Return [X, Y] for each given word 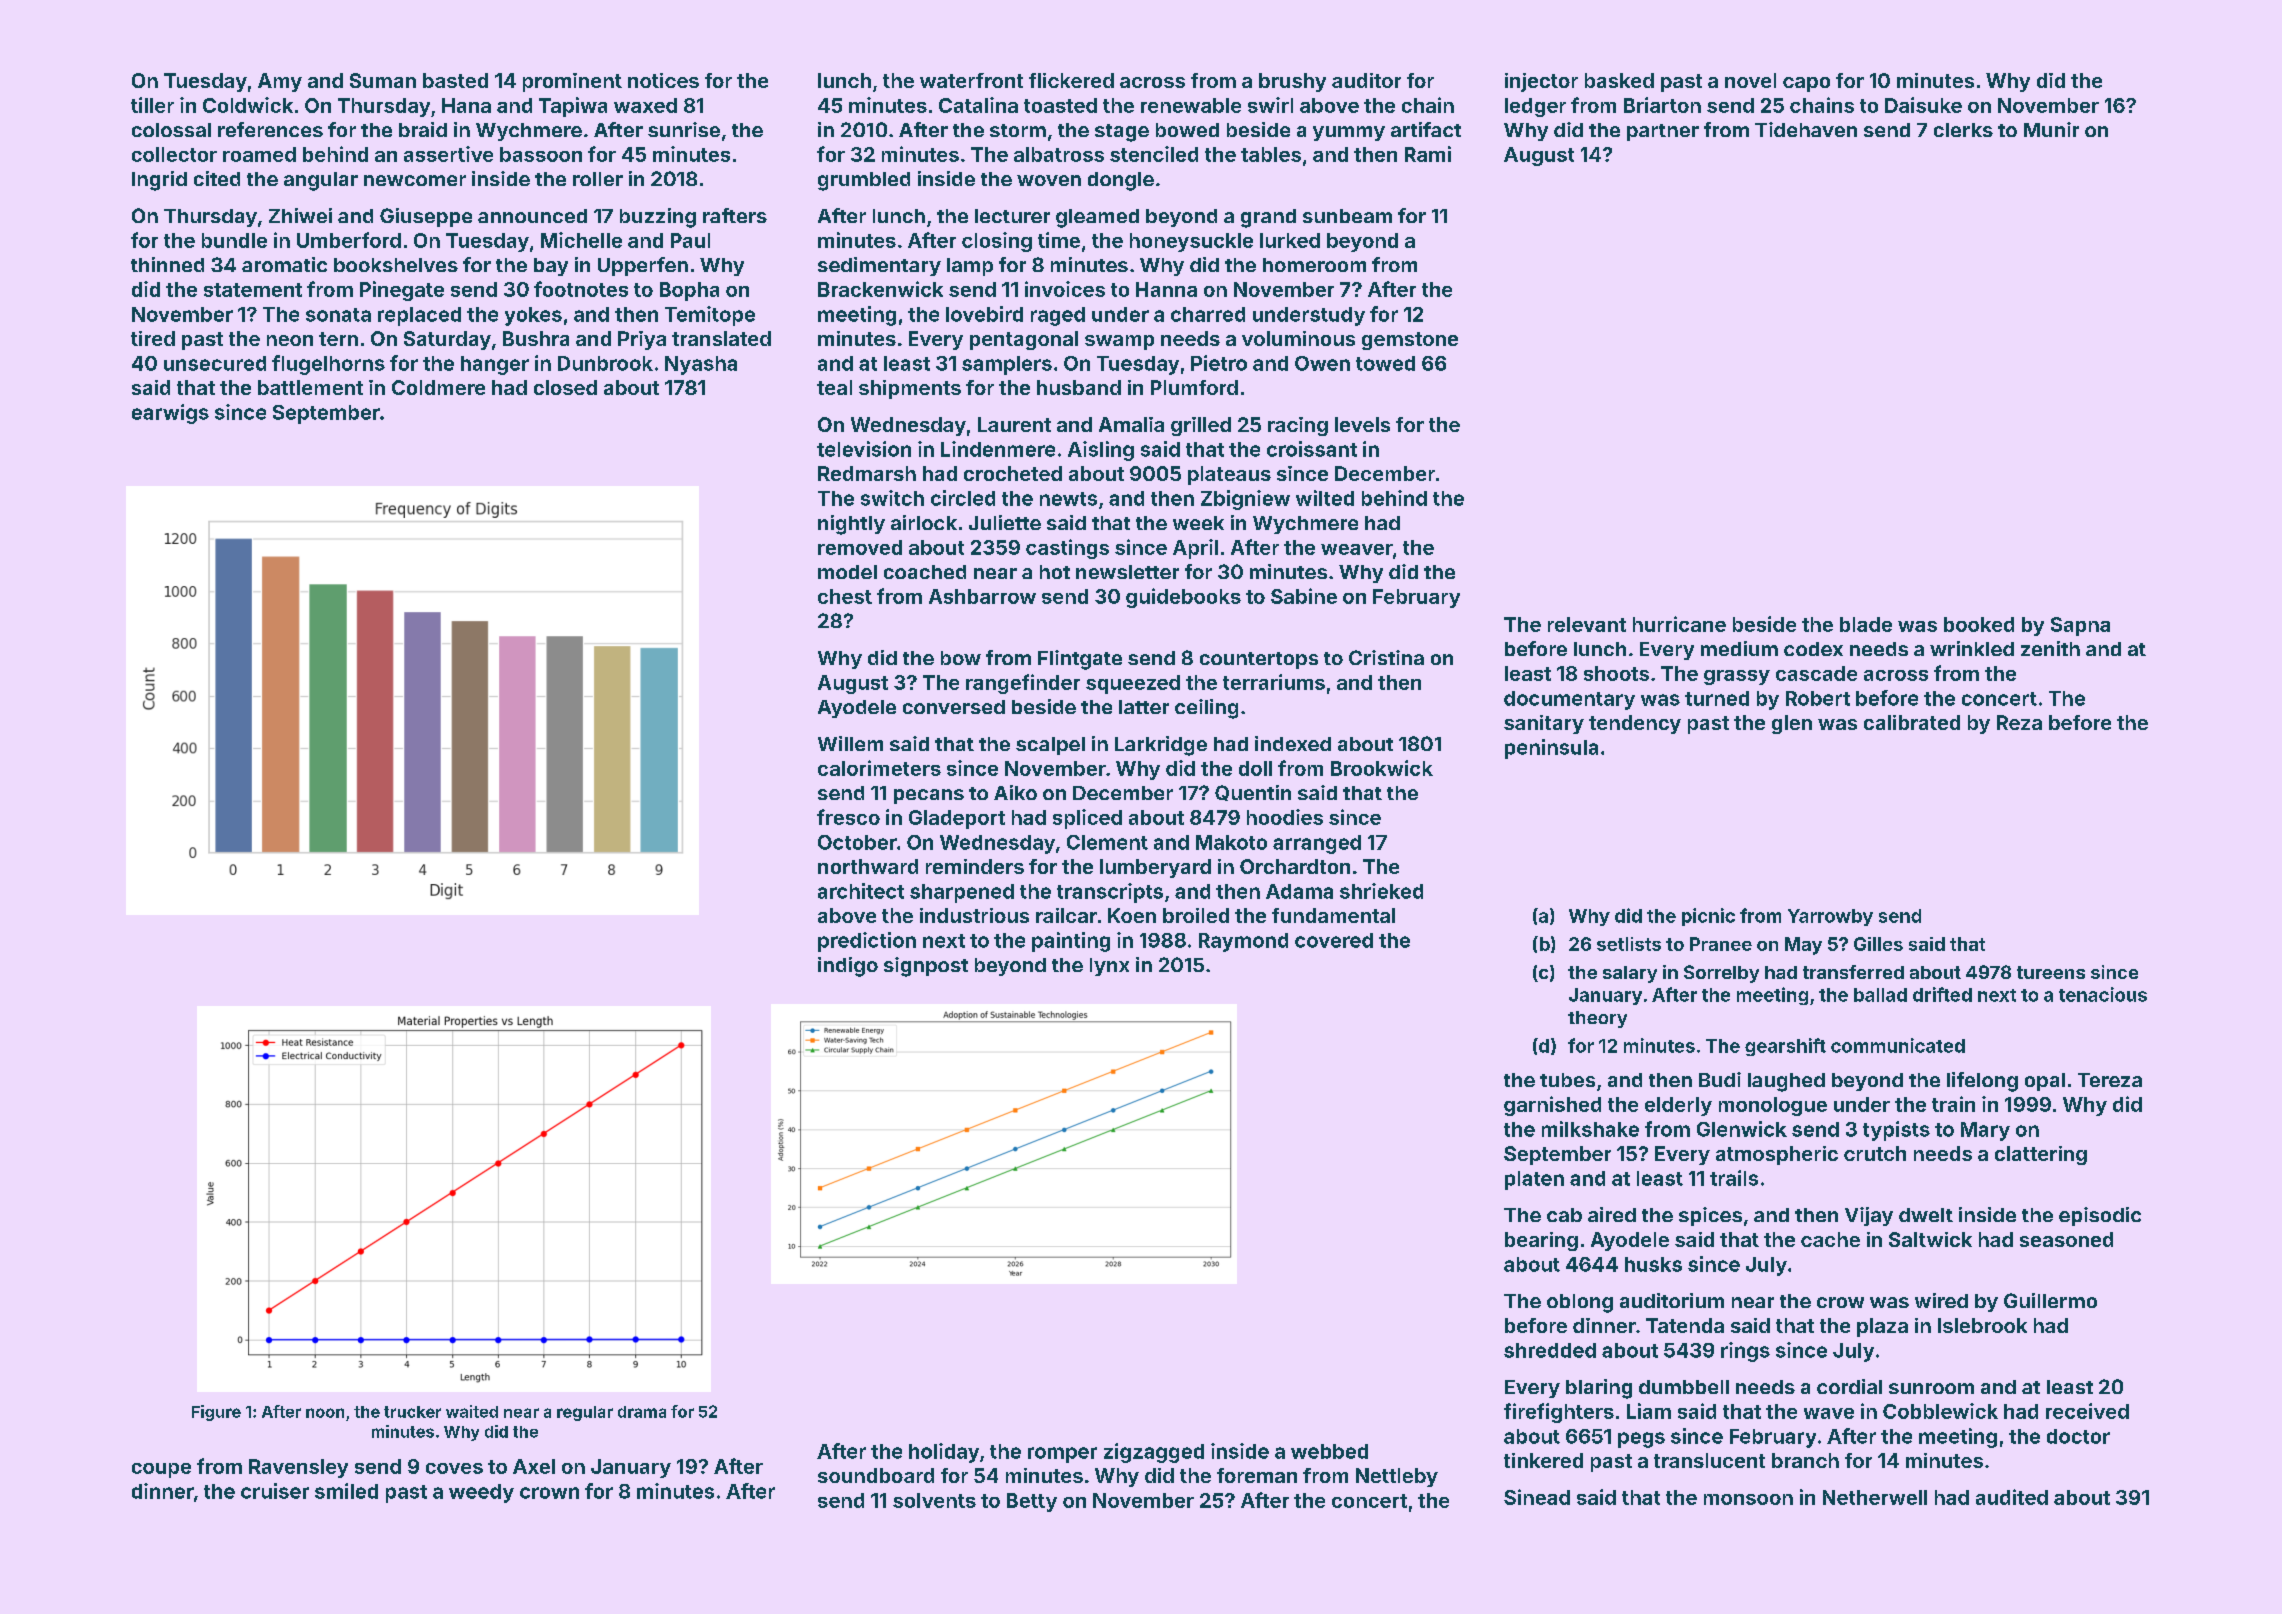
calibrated [1912, 722]
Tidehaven [1806, 129]
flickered [1071, 80]
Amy [280, 82]
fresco [848, 817]
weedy [481, 1493]
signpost [926, 967]
